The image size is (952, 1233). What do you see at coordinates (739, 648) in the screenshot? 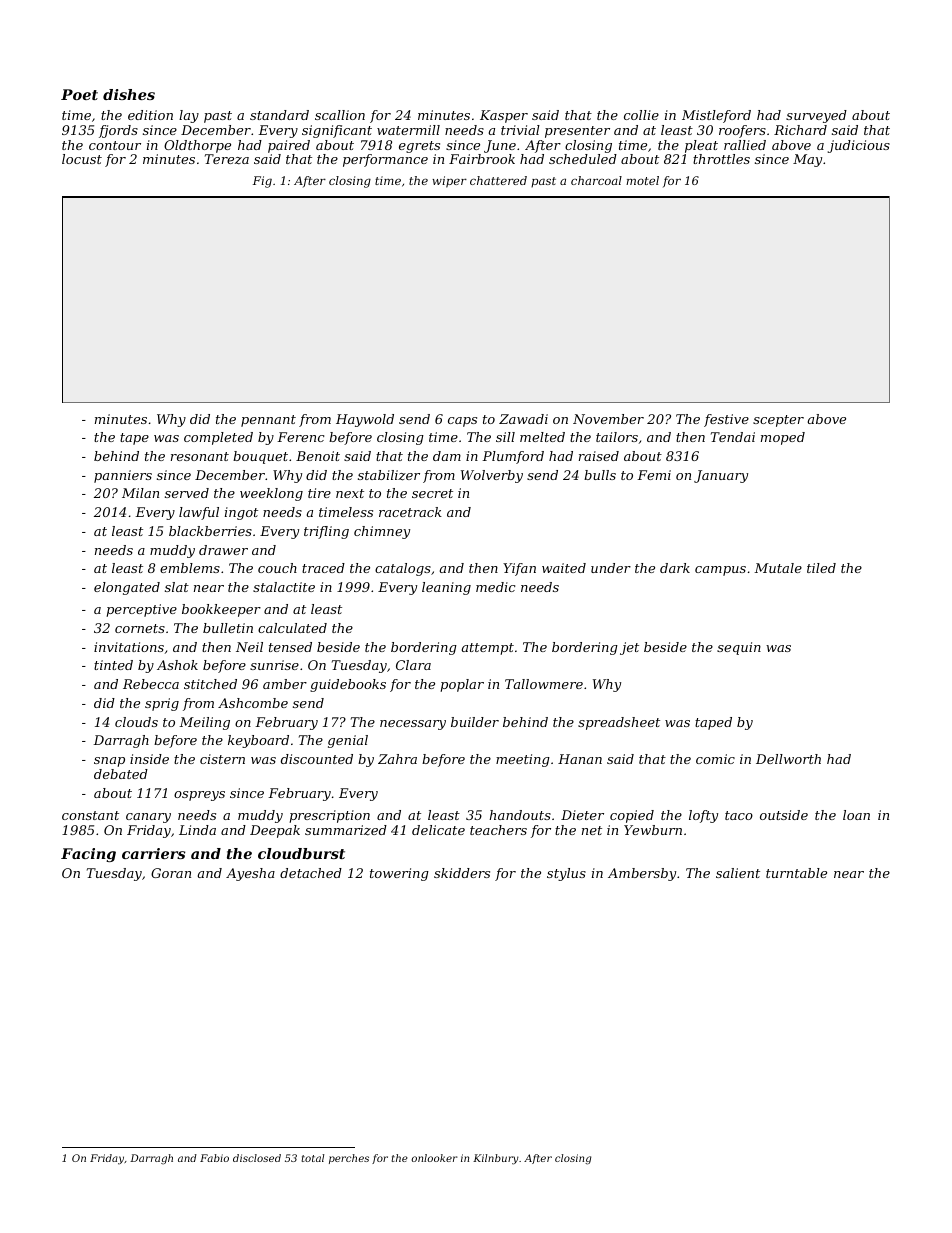
I see `sequin` at bounding box center [739, 648].
